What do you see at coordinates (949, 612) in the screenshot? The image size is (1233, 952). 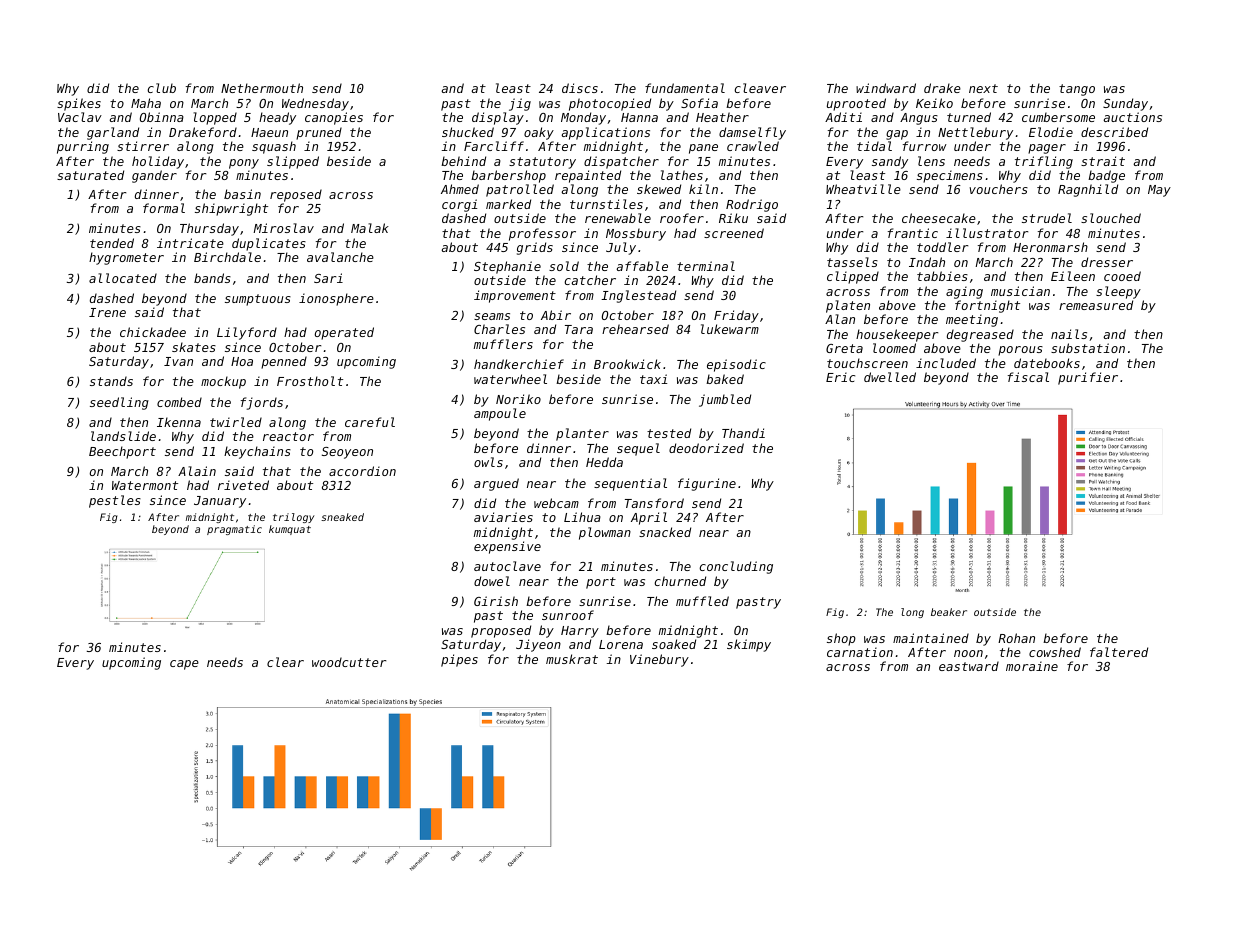 I see `beaker` at bounding box center [949, 612].
